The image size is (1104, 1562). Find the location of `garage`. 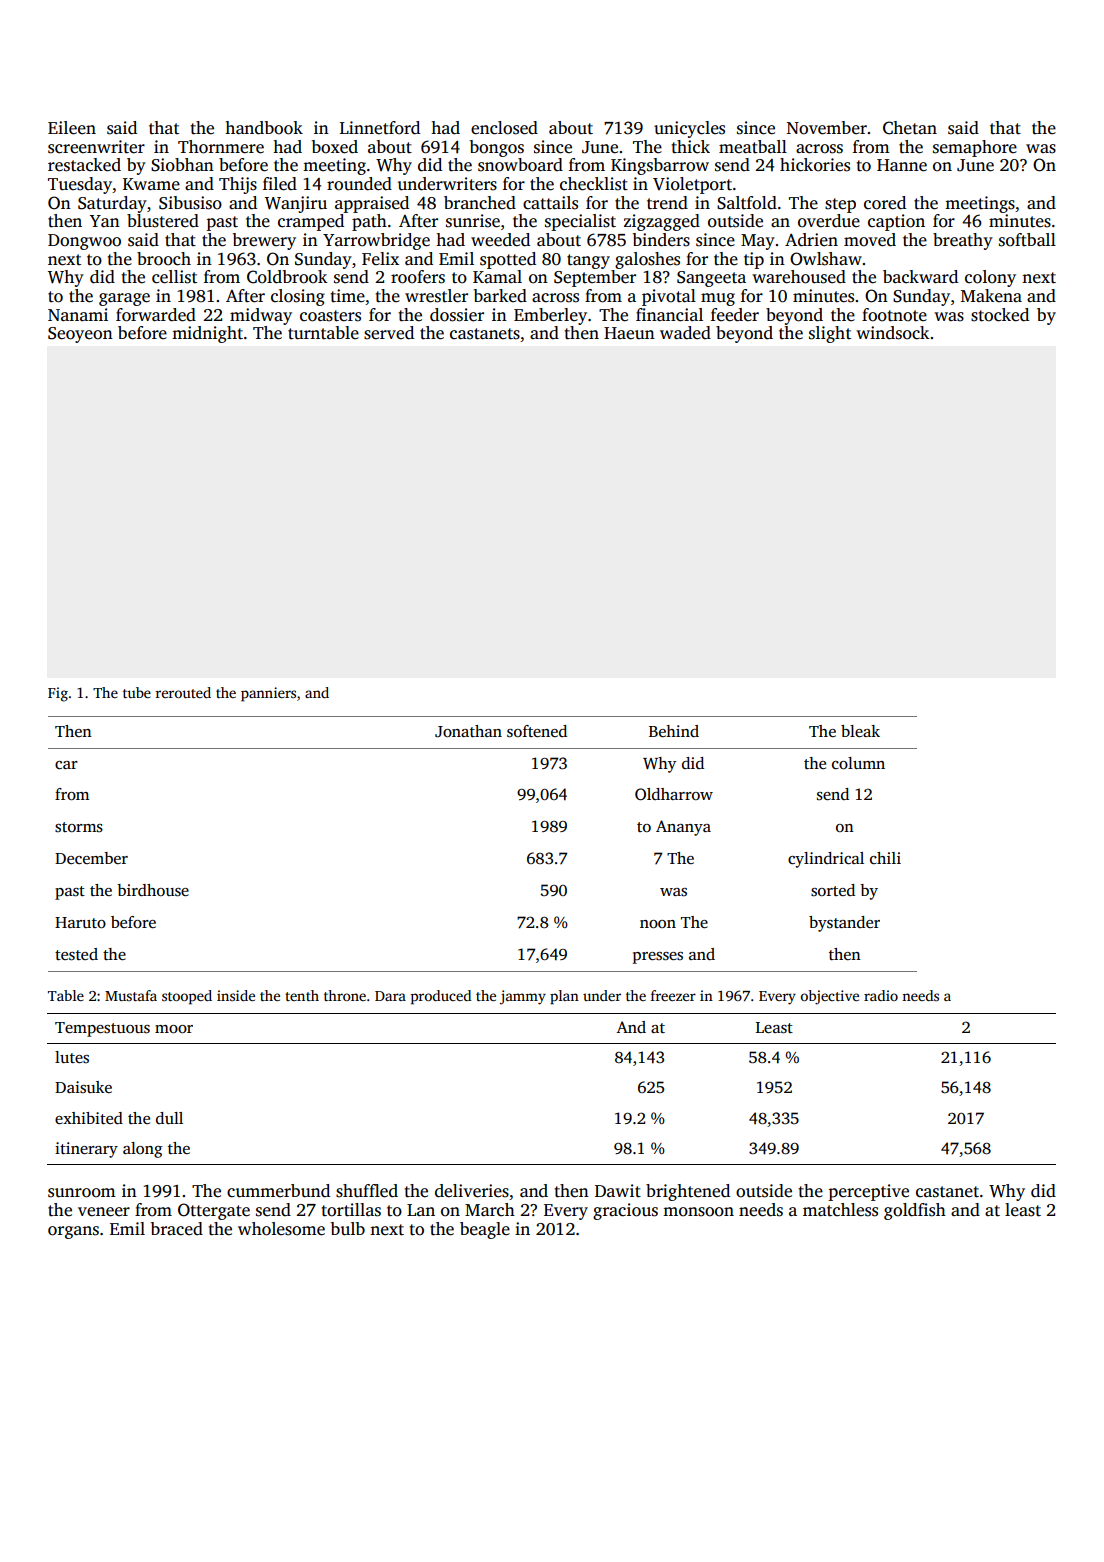

garage is located at coordinates (124, 299).
